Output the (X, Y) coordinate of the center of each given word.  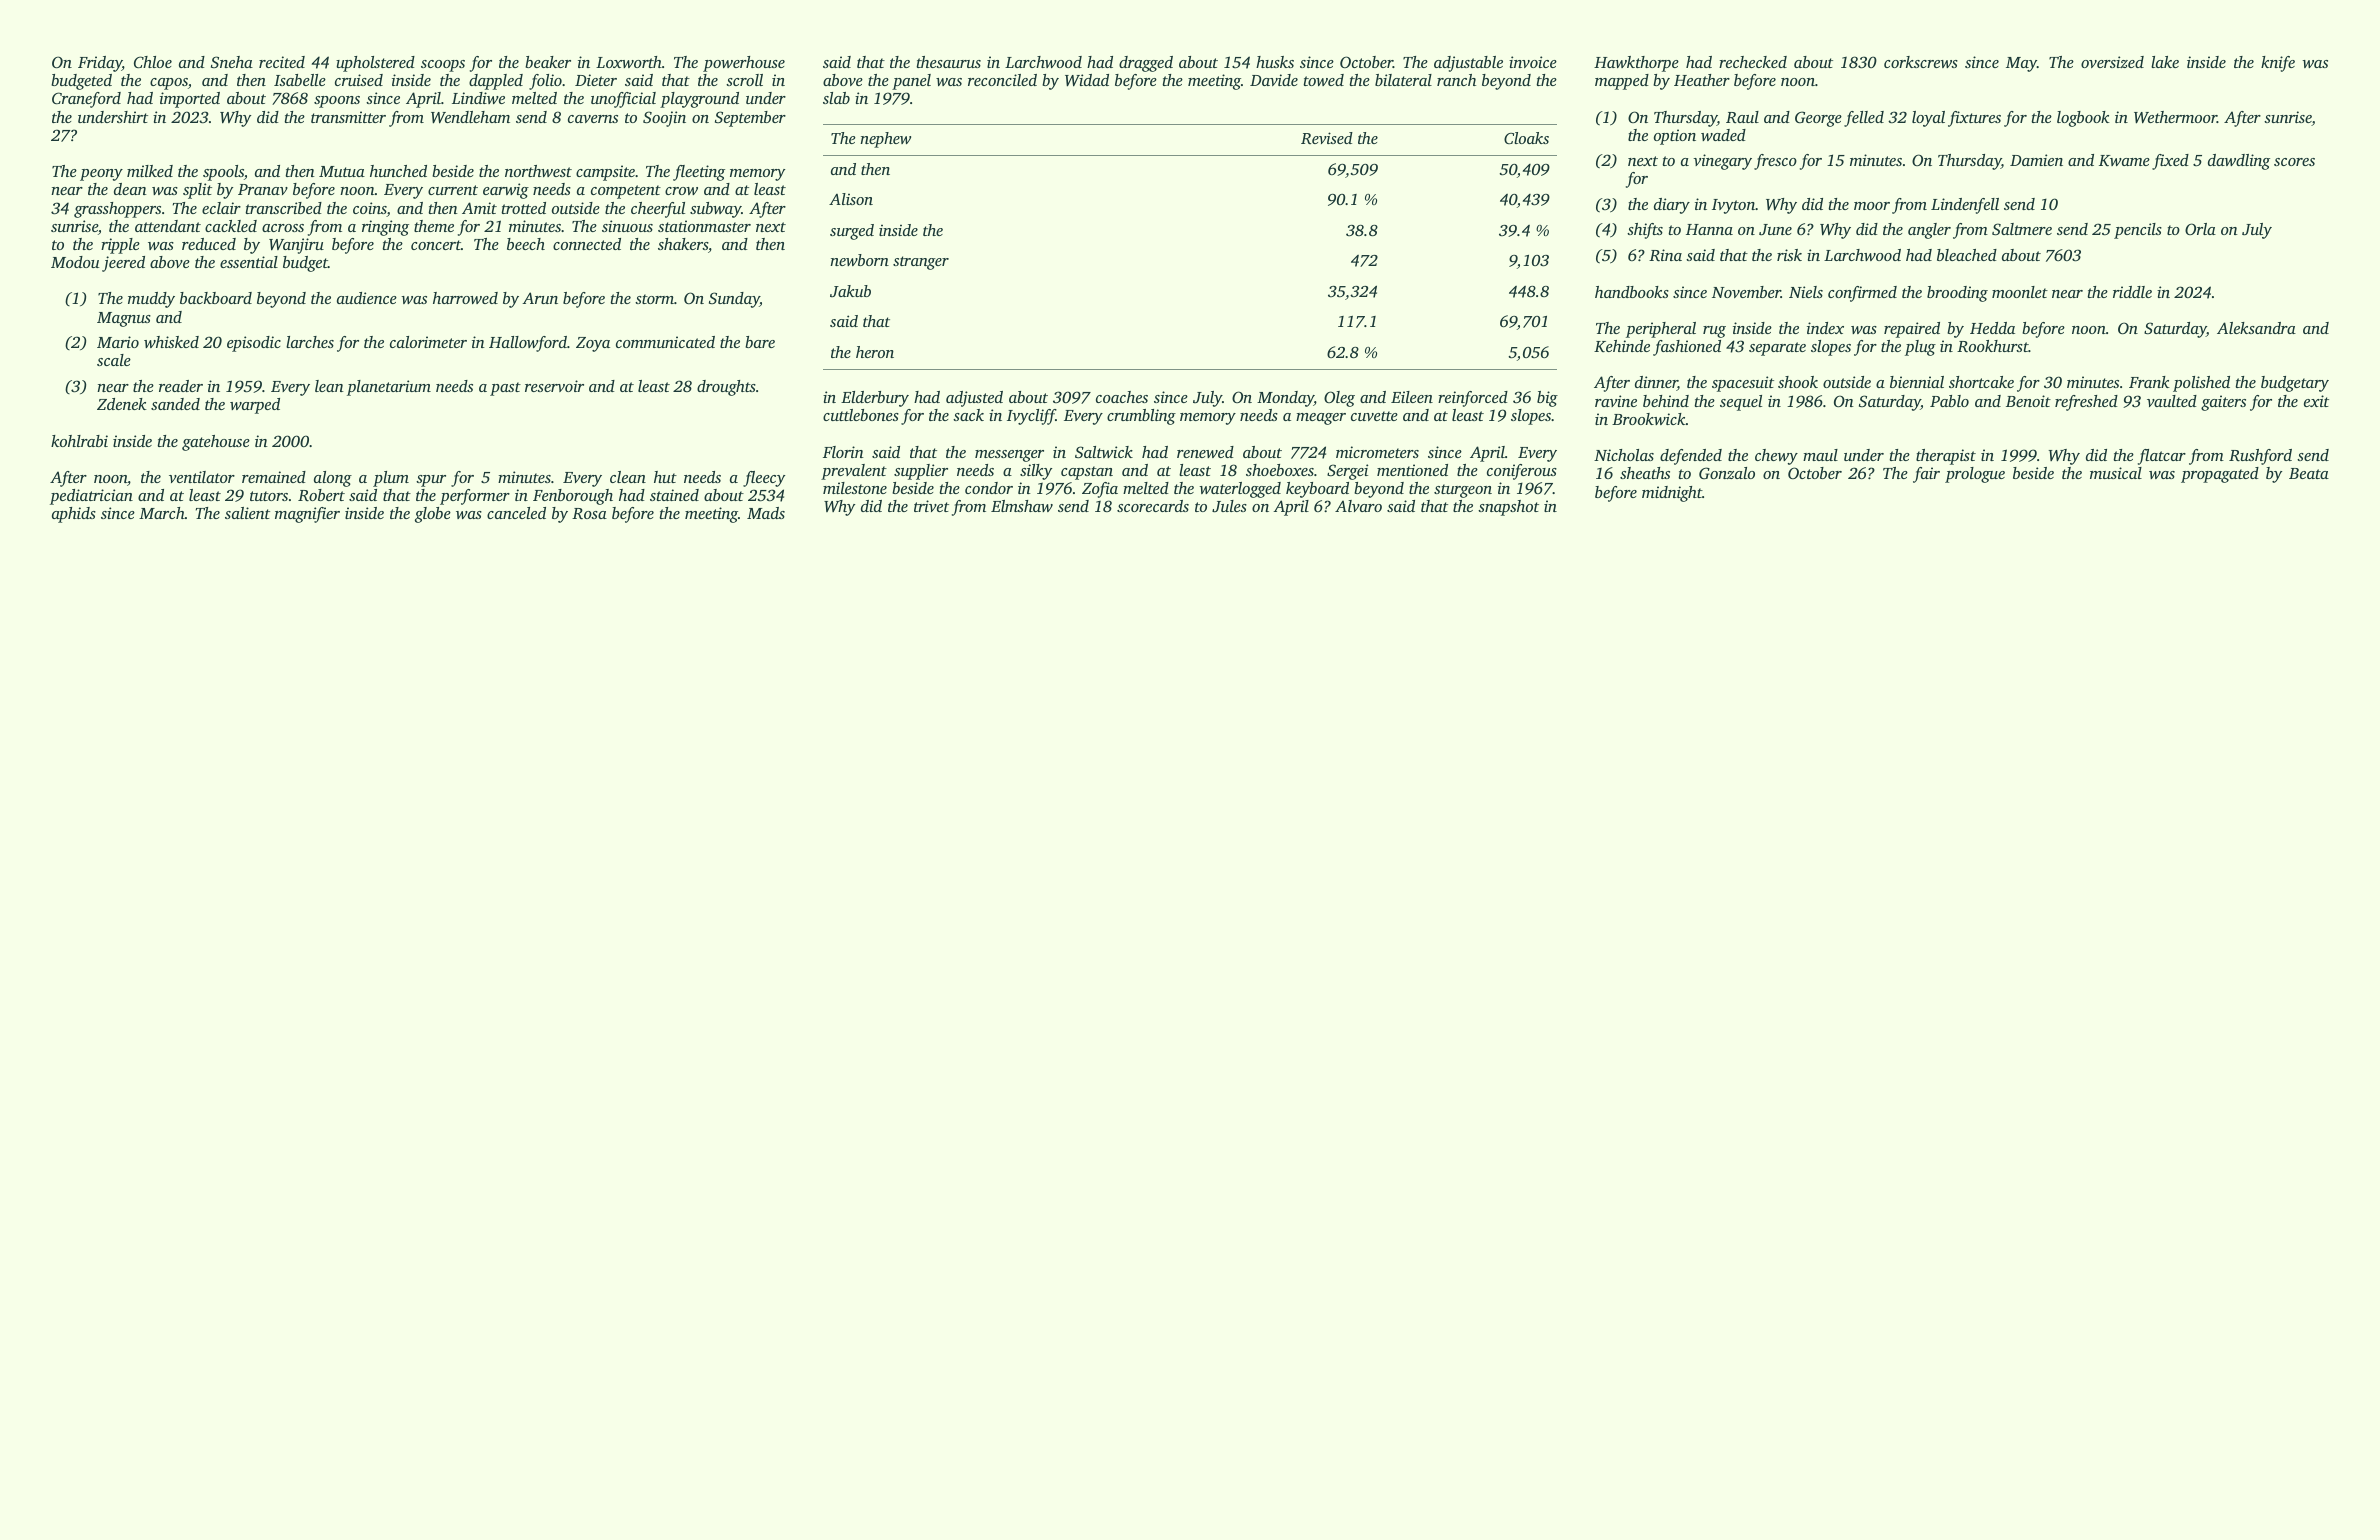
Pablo (1949, 401)
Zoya (593, 344)
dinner (1656, 383)
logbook (2083, 119)
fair (1926, 475)
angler (1929, 231)
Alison (851, 199)
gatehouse (216, 443)
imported (190, 100)
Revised (1327, 138)
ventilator (202, 477)
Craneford (86, 100)
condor (989, 488)
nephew (885, 140)
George (1818, 119)
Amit (479, 208)
